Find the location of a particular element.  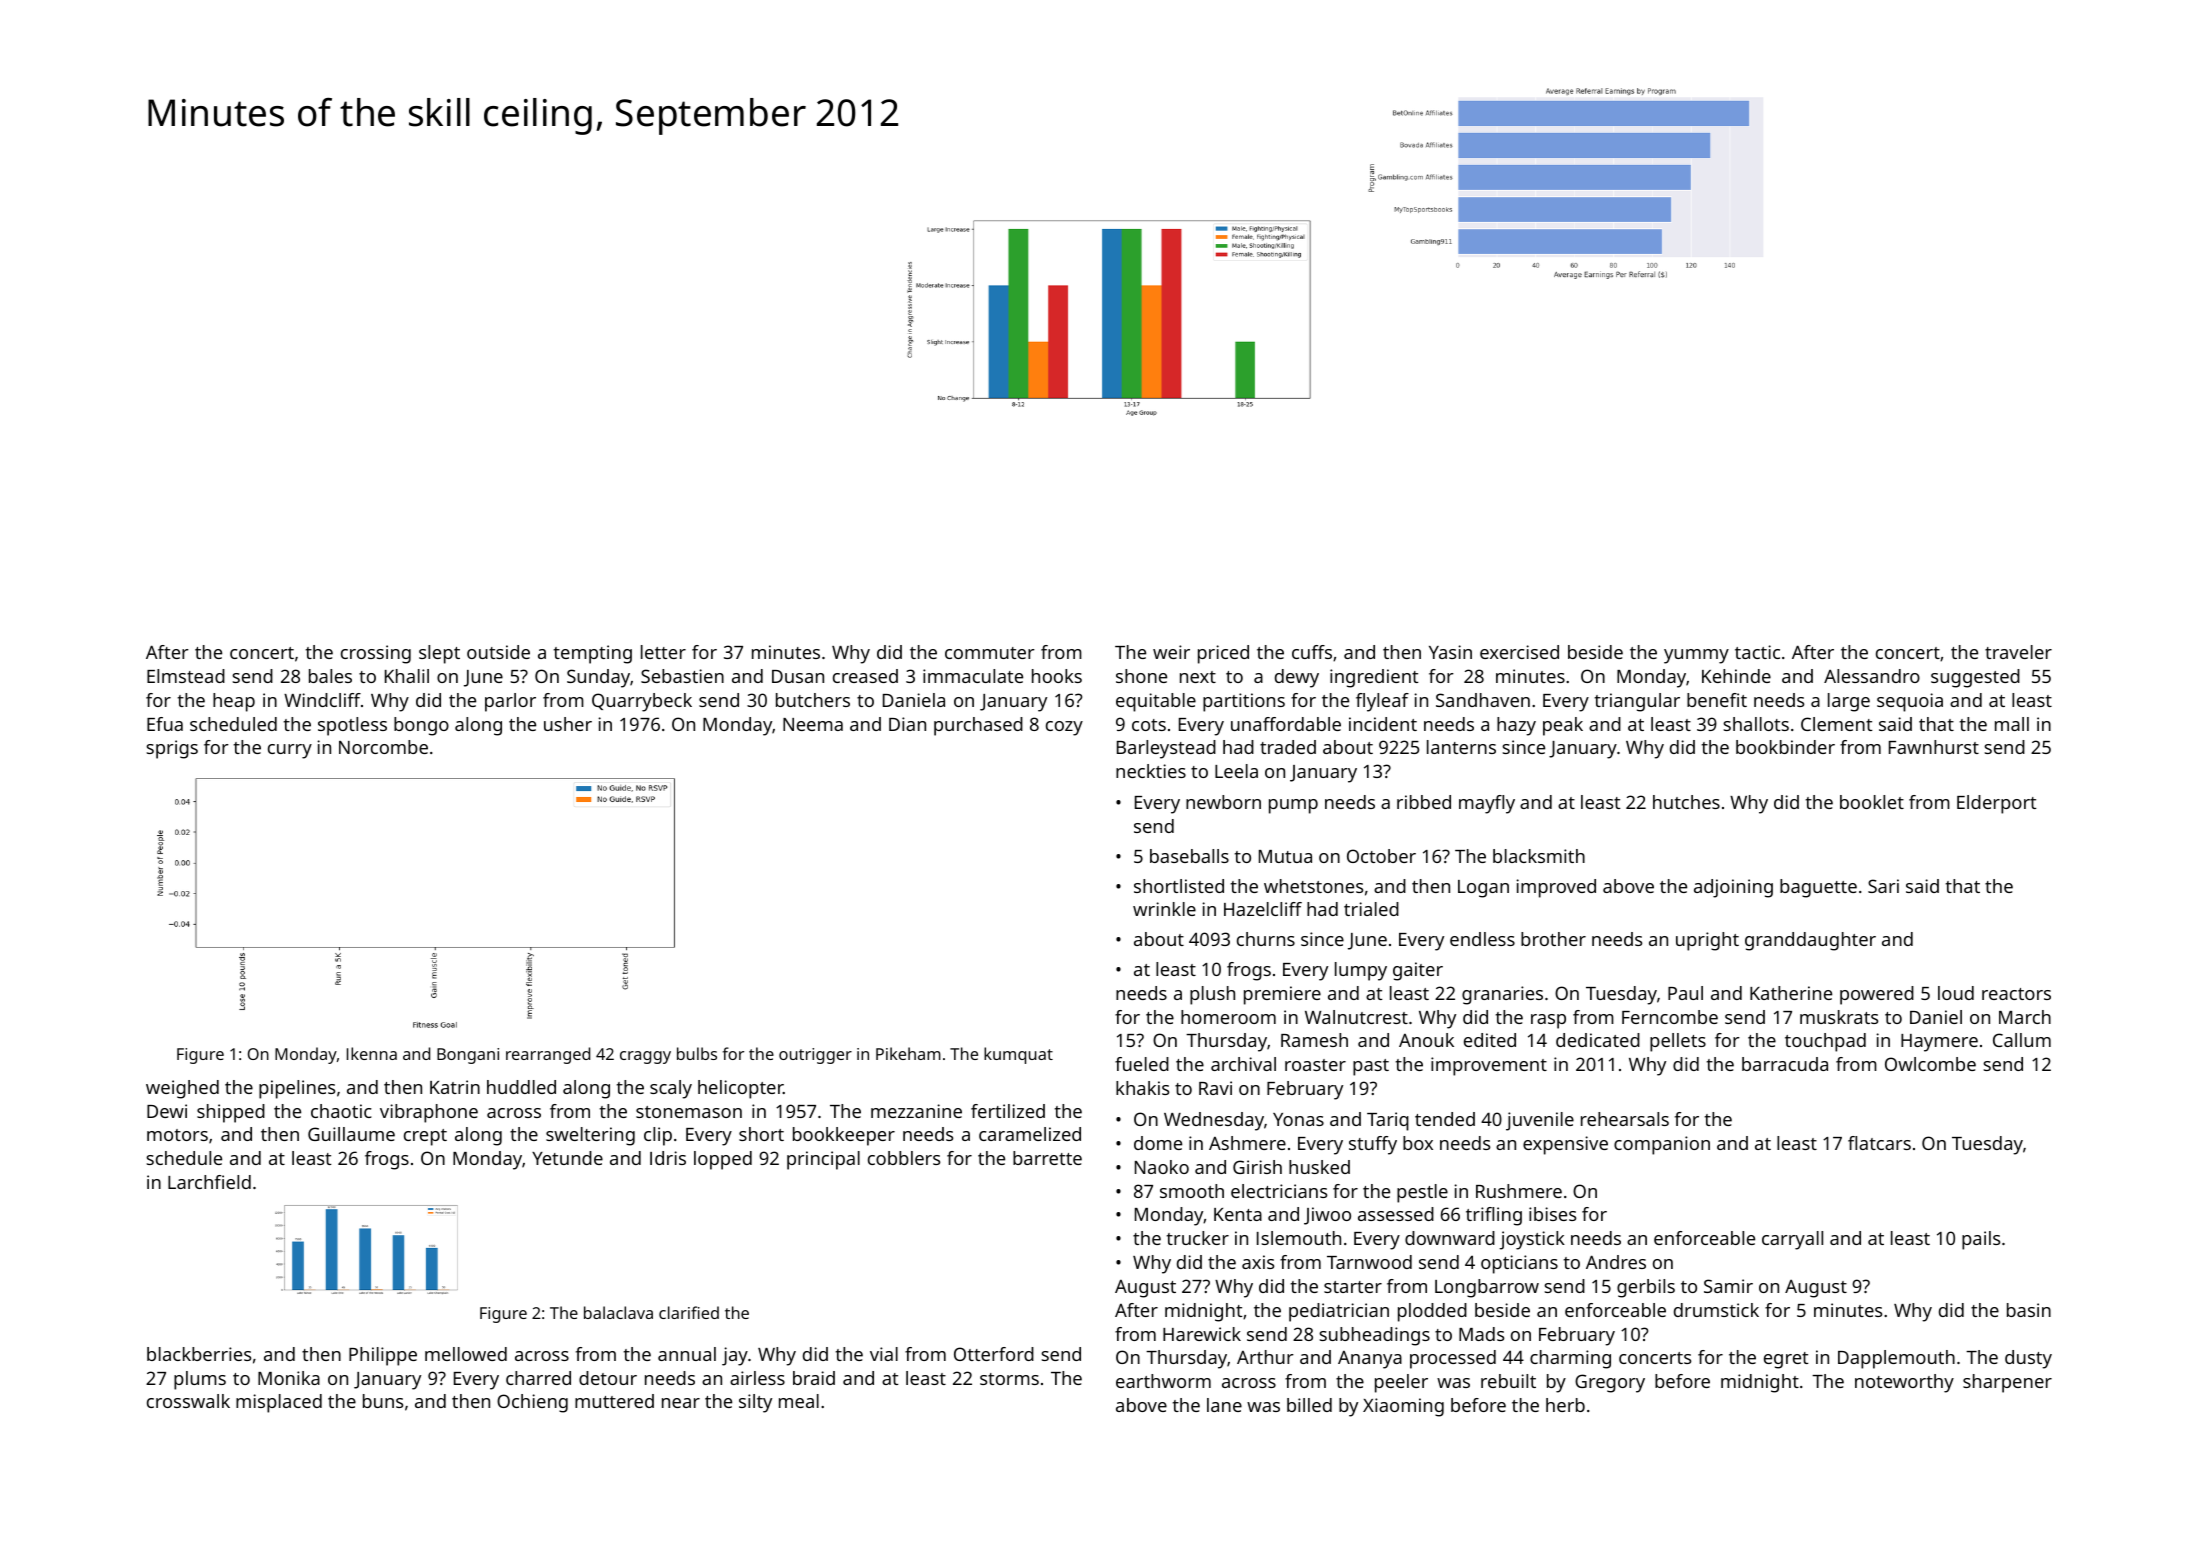

Ochieng is located at coordinates (532, 1403).
